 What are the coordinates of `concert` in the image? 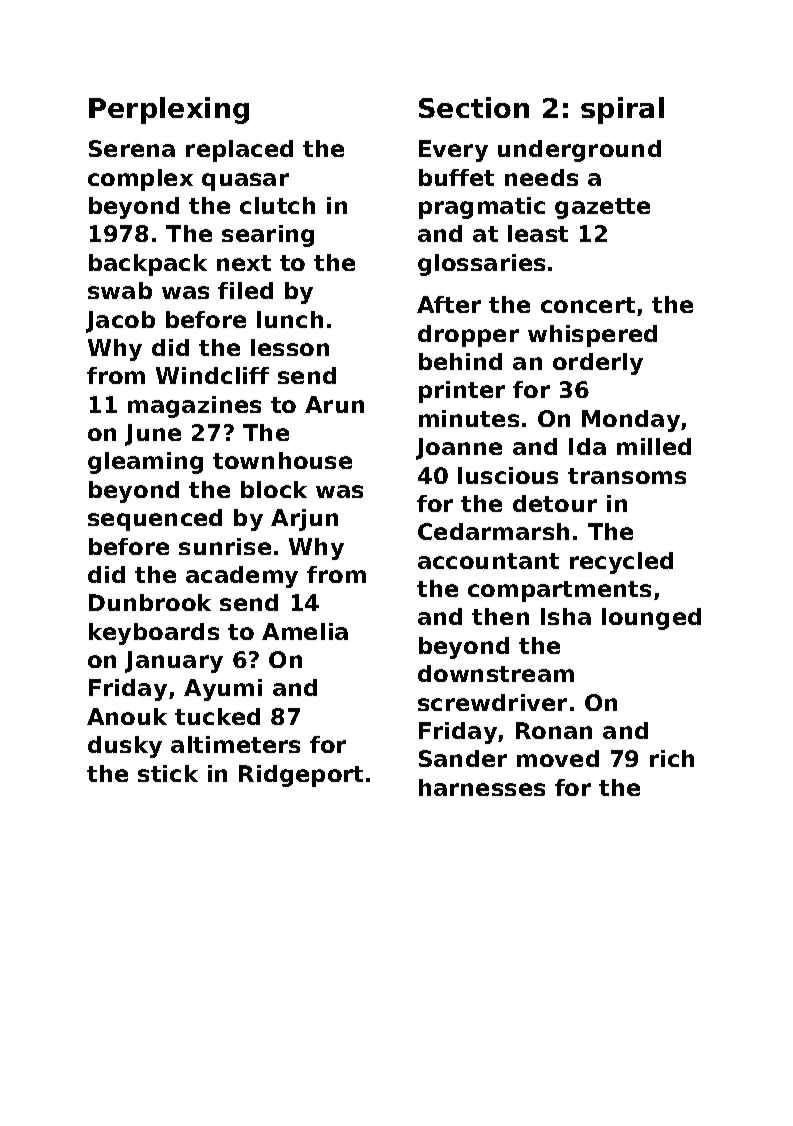 It's located at (588, 305).
